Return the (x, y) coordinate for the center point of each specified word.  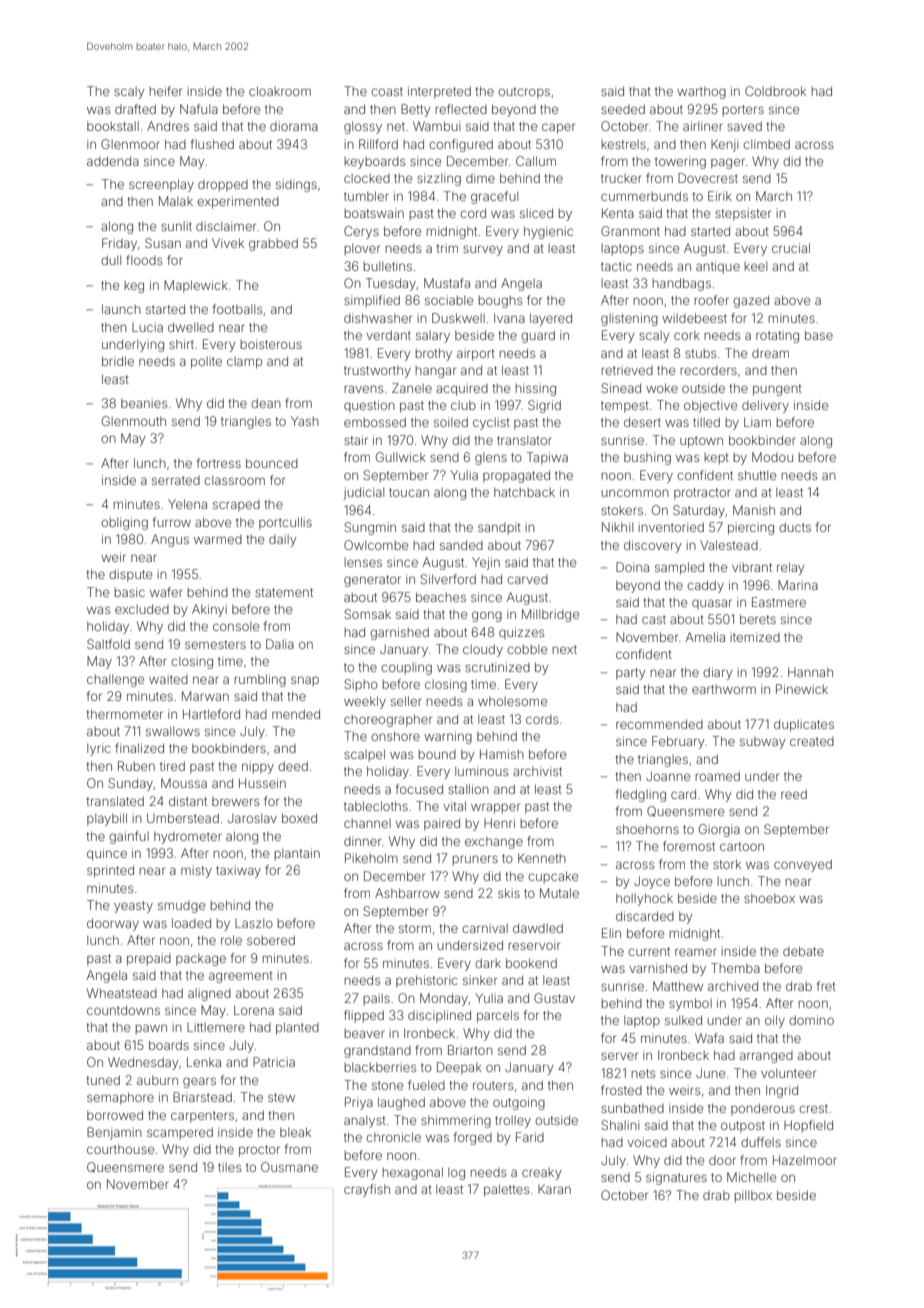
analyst (365, 1121)
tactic (616, 266)
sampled (679, 568)
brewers (235, 801)
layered (551, 319)
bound (437, 754)
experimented (238, 202)
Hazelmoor (805, 1160)
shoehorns (647, 829)
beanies (144, 403)
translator (524, 440)
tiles (229, 1167)
